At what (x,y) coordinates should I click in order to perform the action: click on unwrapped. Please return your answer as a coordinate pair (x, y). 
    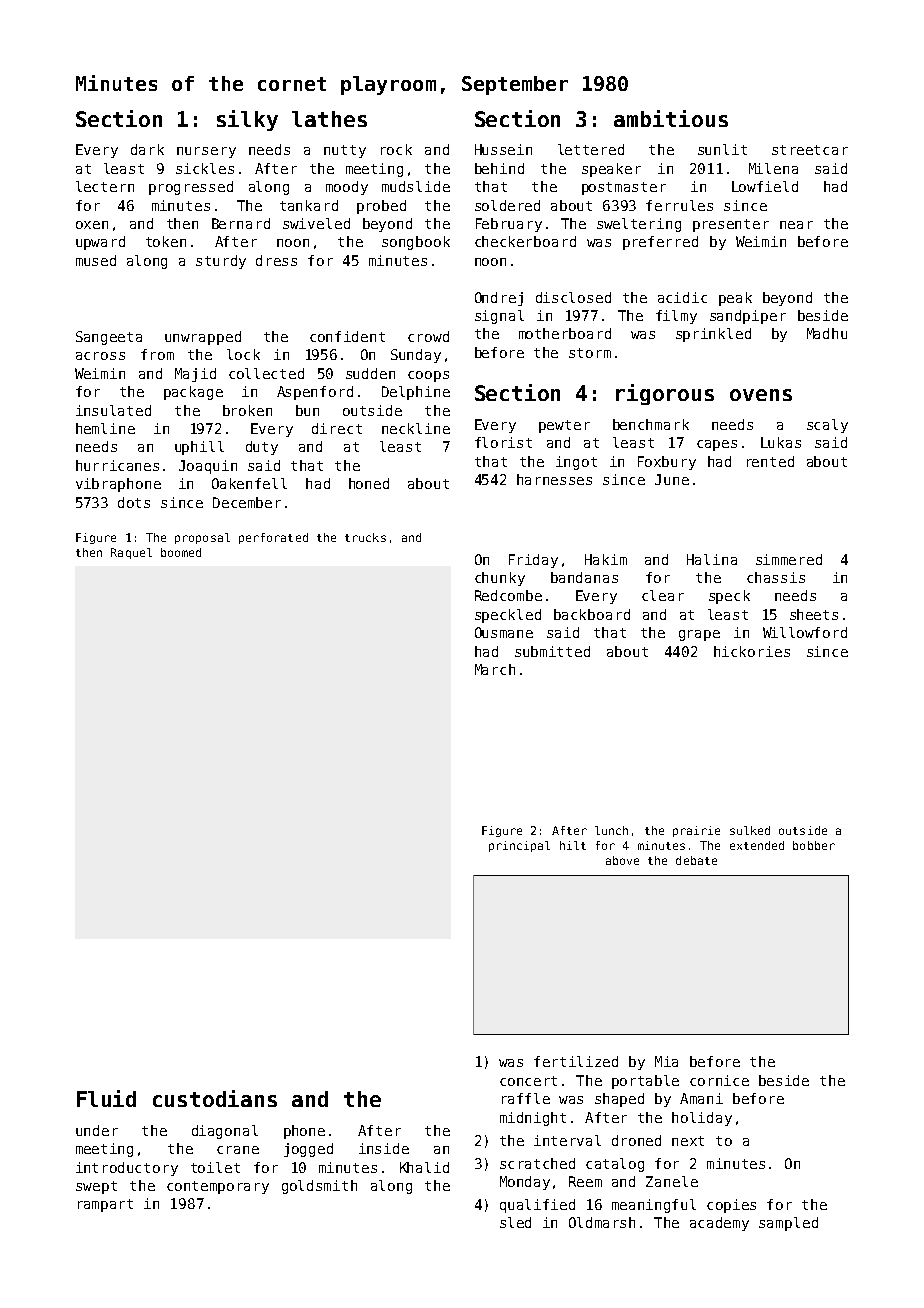
    Looking at the image, I should click on (203, 338).
